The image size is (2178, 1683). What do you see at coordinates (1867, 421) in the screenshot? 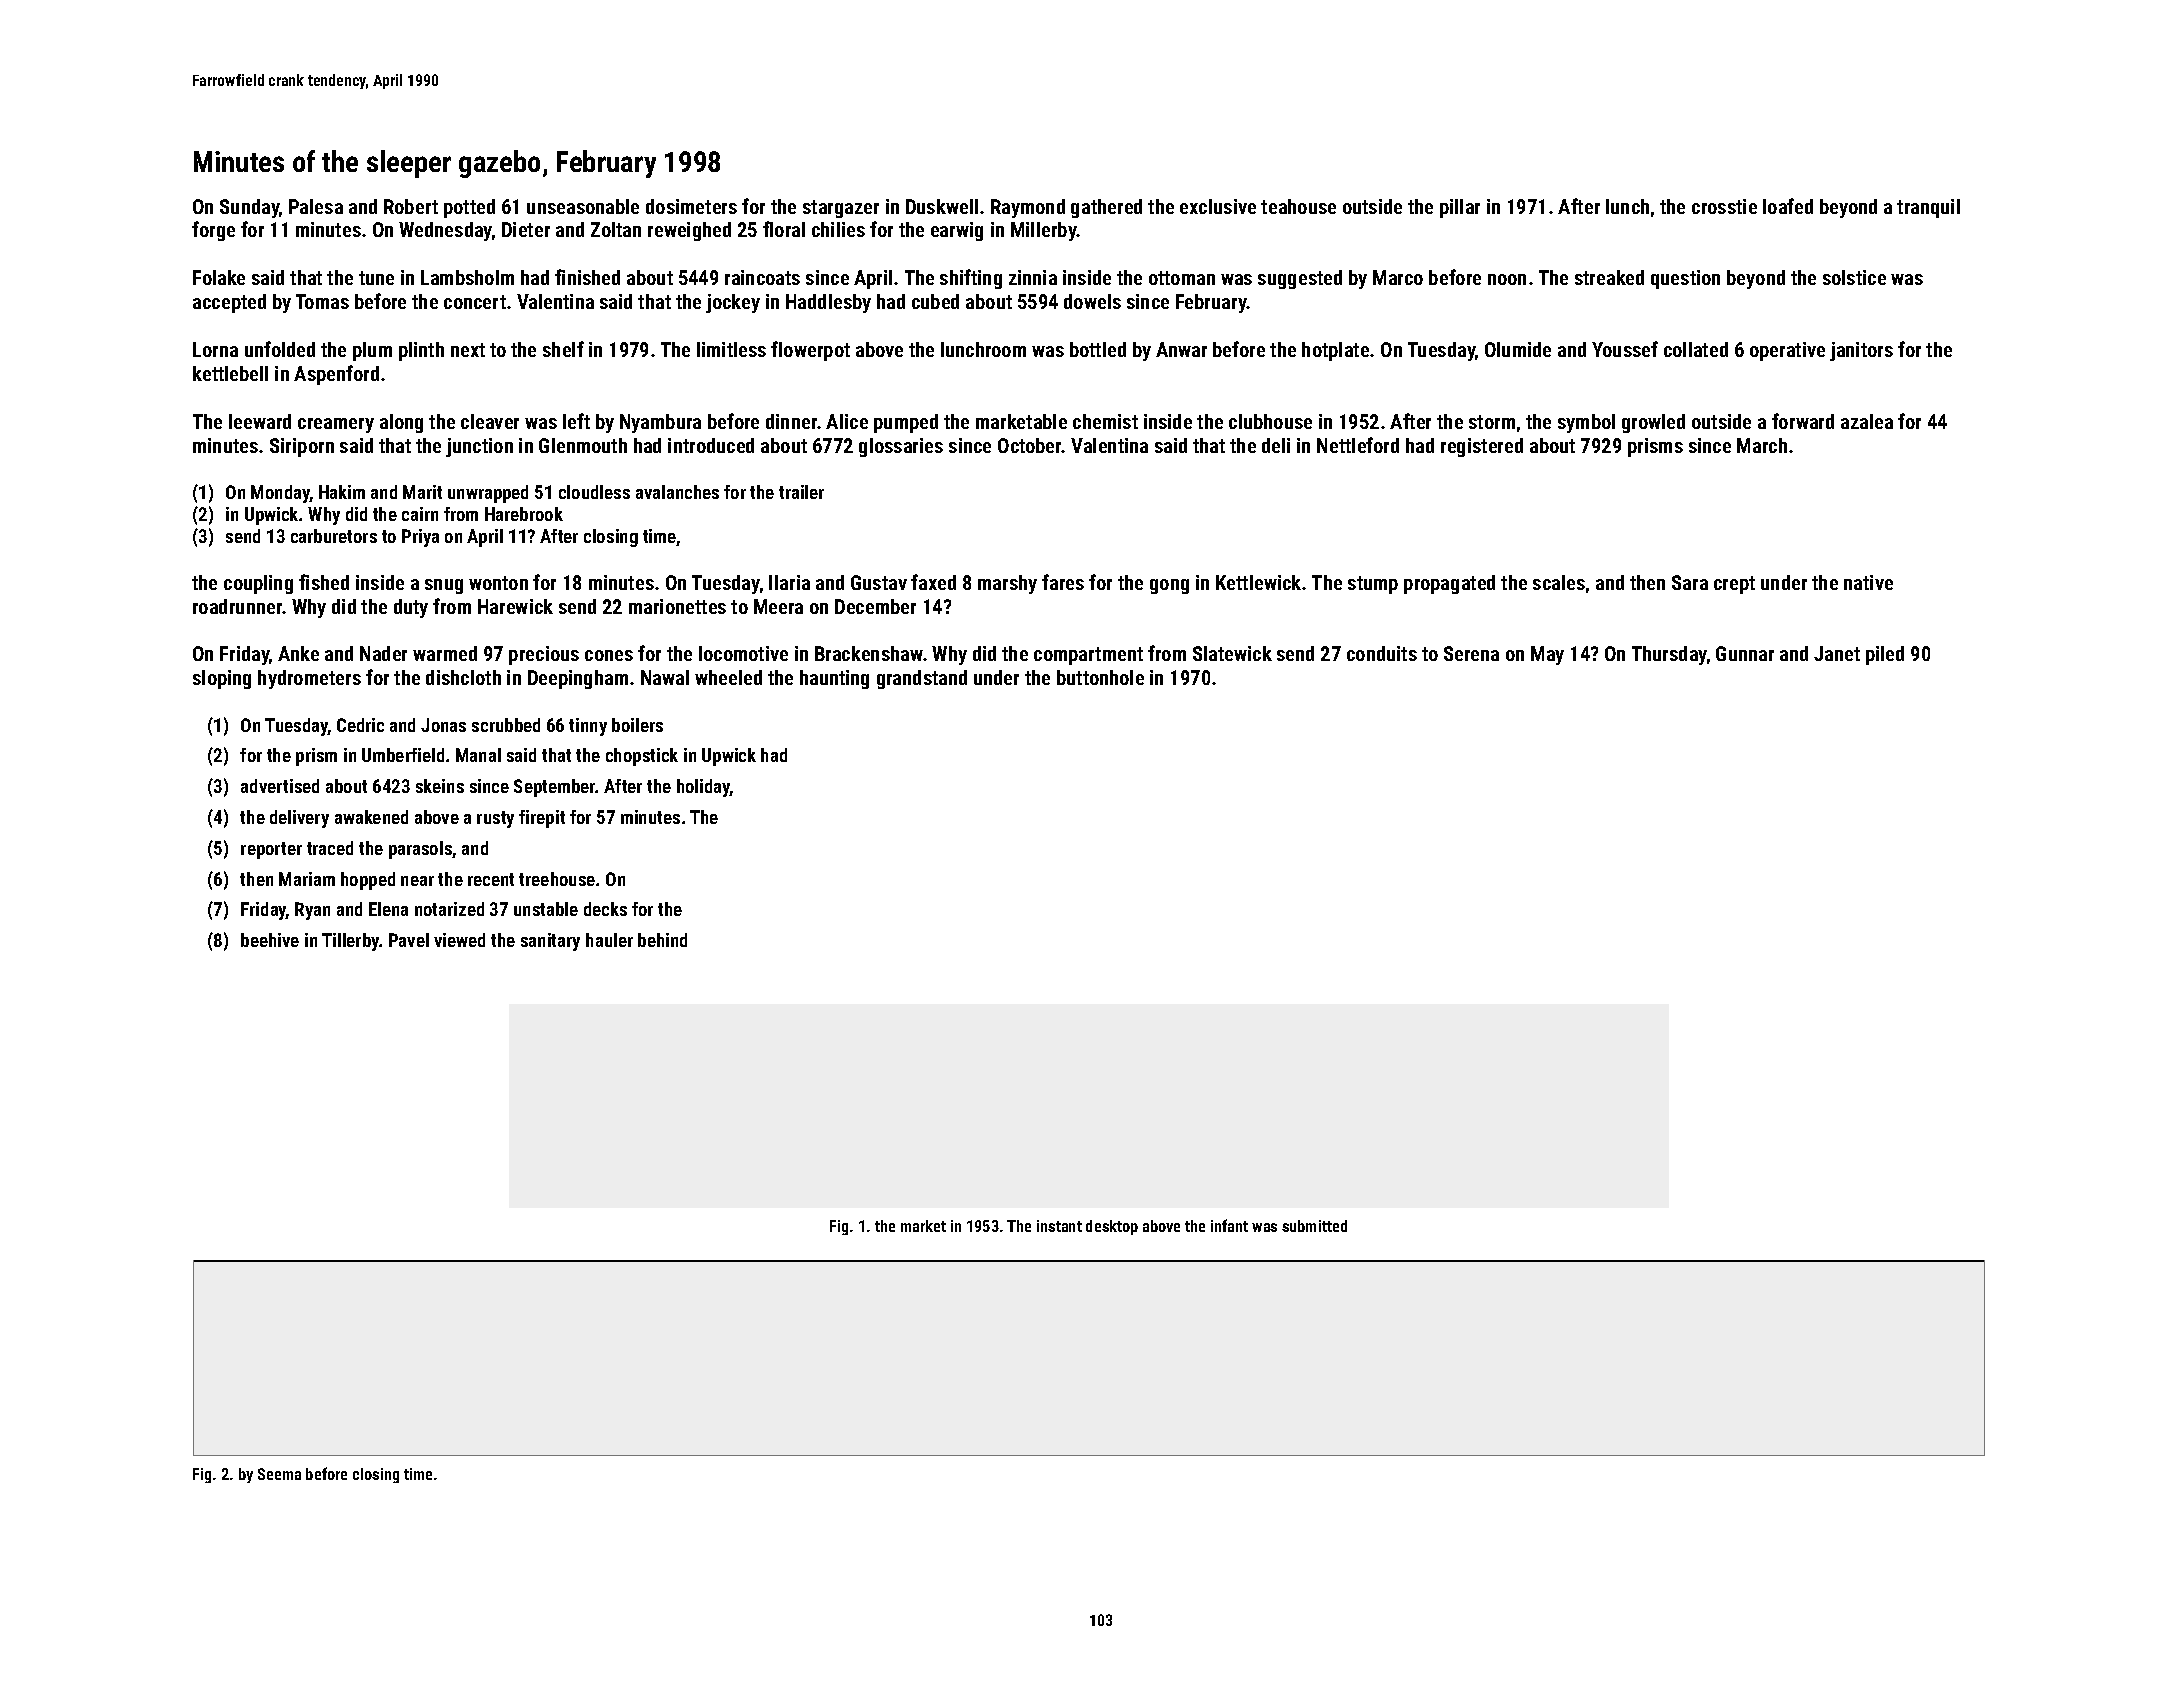
I see `azalea` at bounding box center [1867, 421].
